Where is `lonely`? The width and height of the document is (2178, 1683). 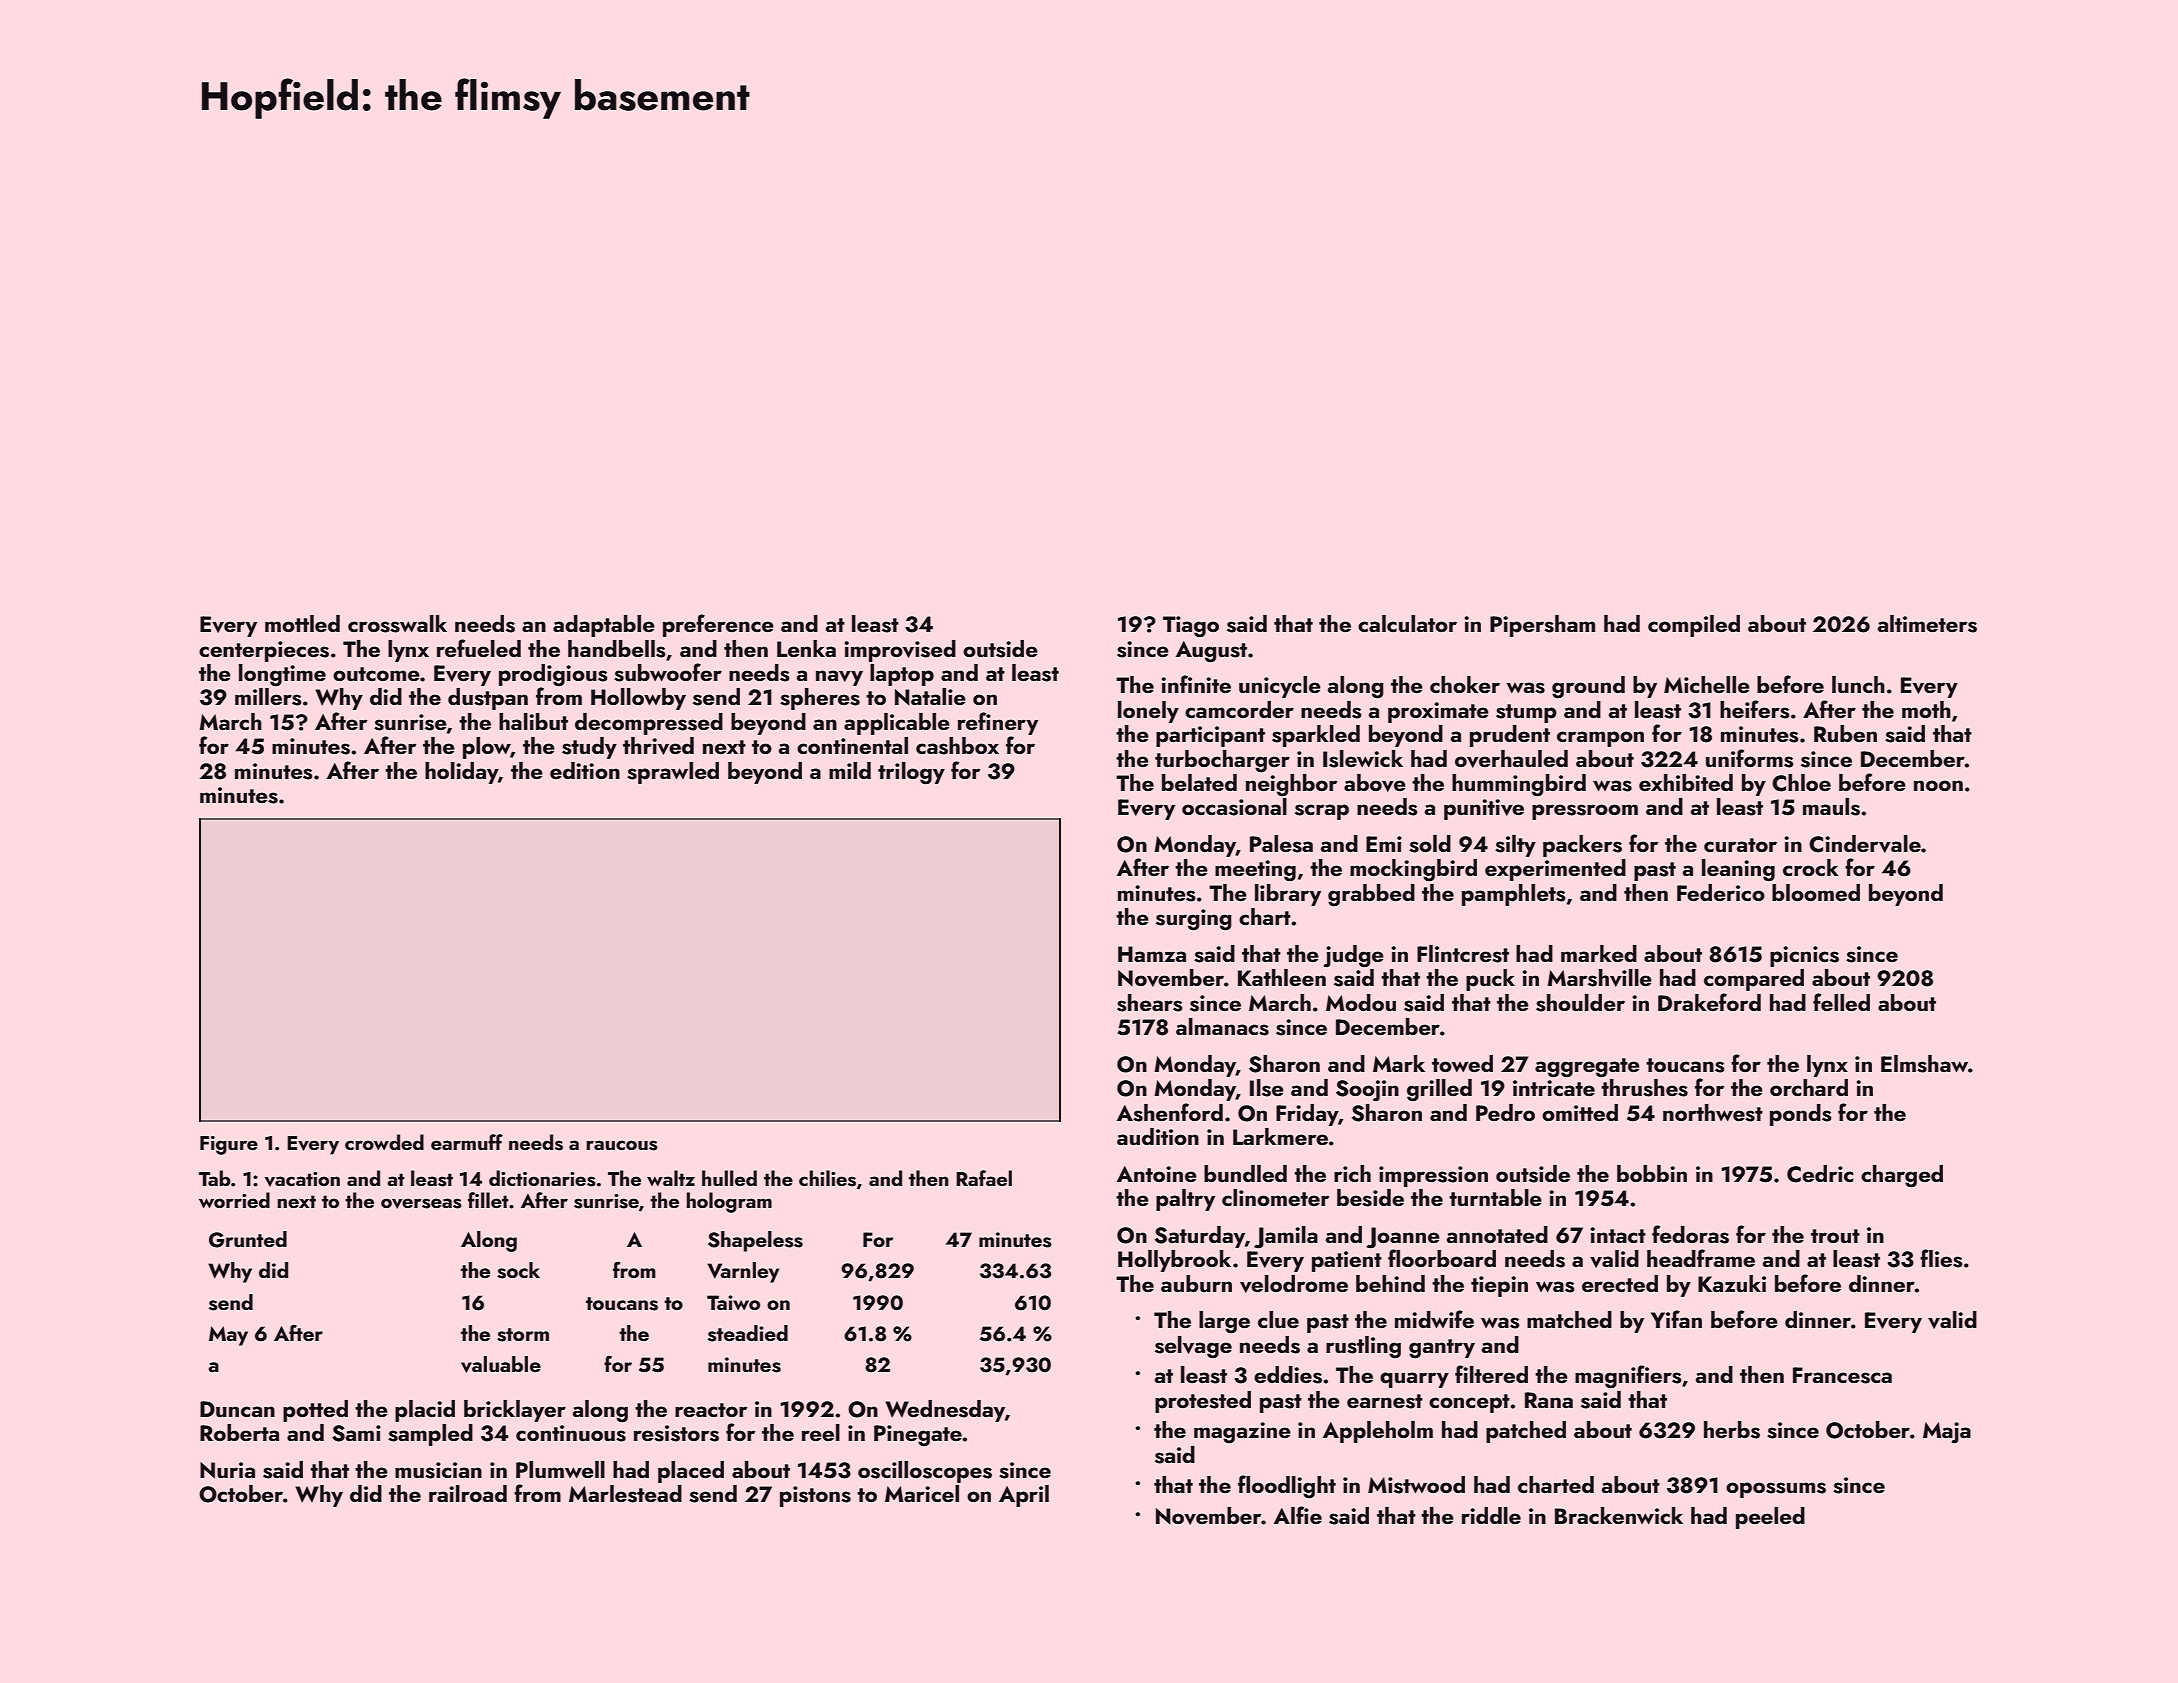 lonely is located at coordinates (1148, 712).
